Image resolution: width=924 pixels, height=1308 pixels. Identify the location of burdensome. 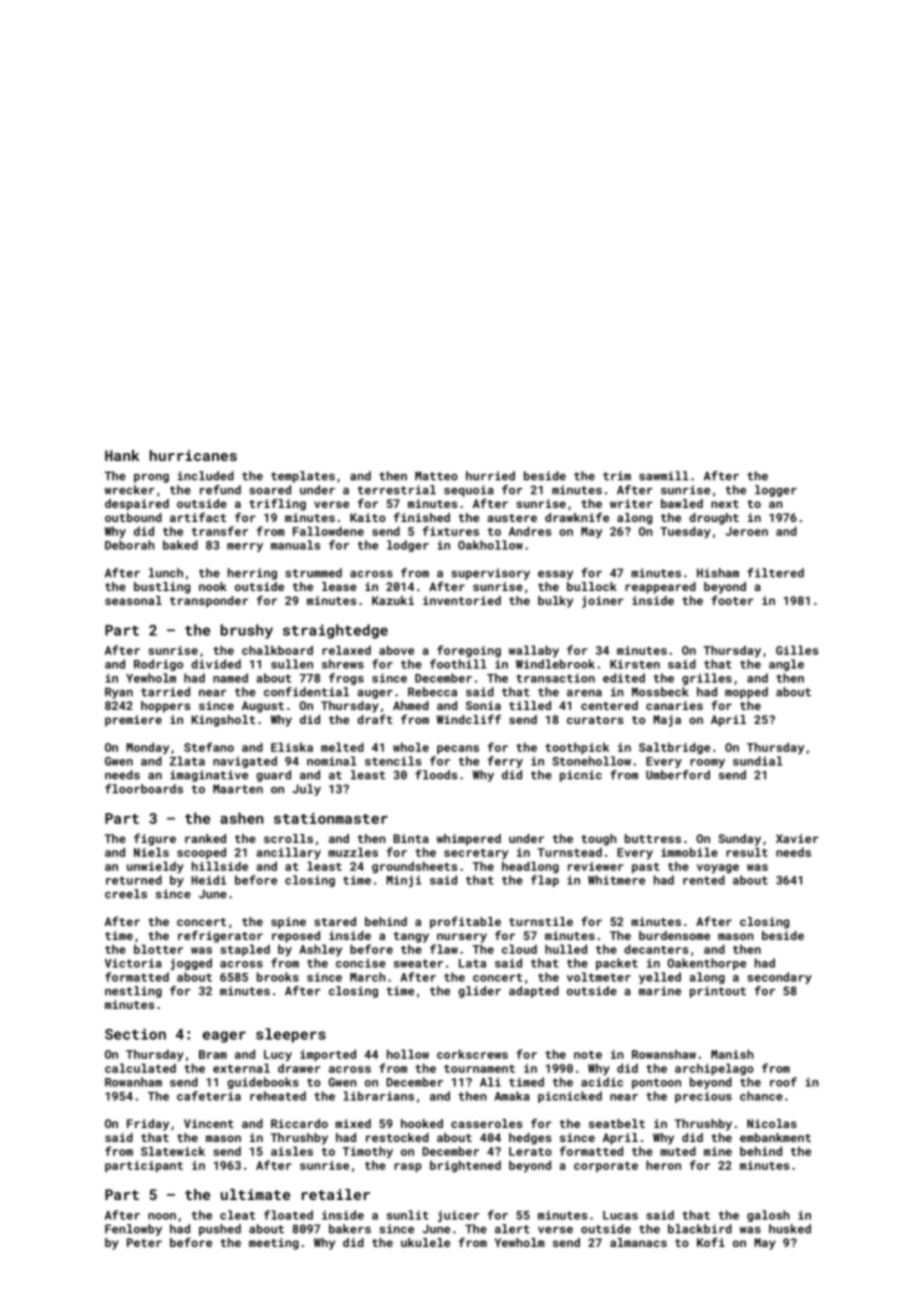
(674, 935).
